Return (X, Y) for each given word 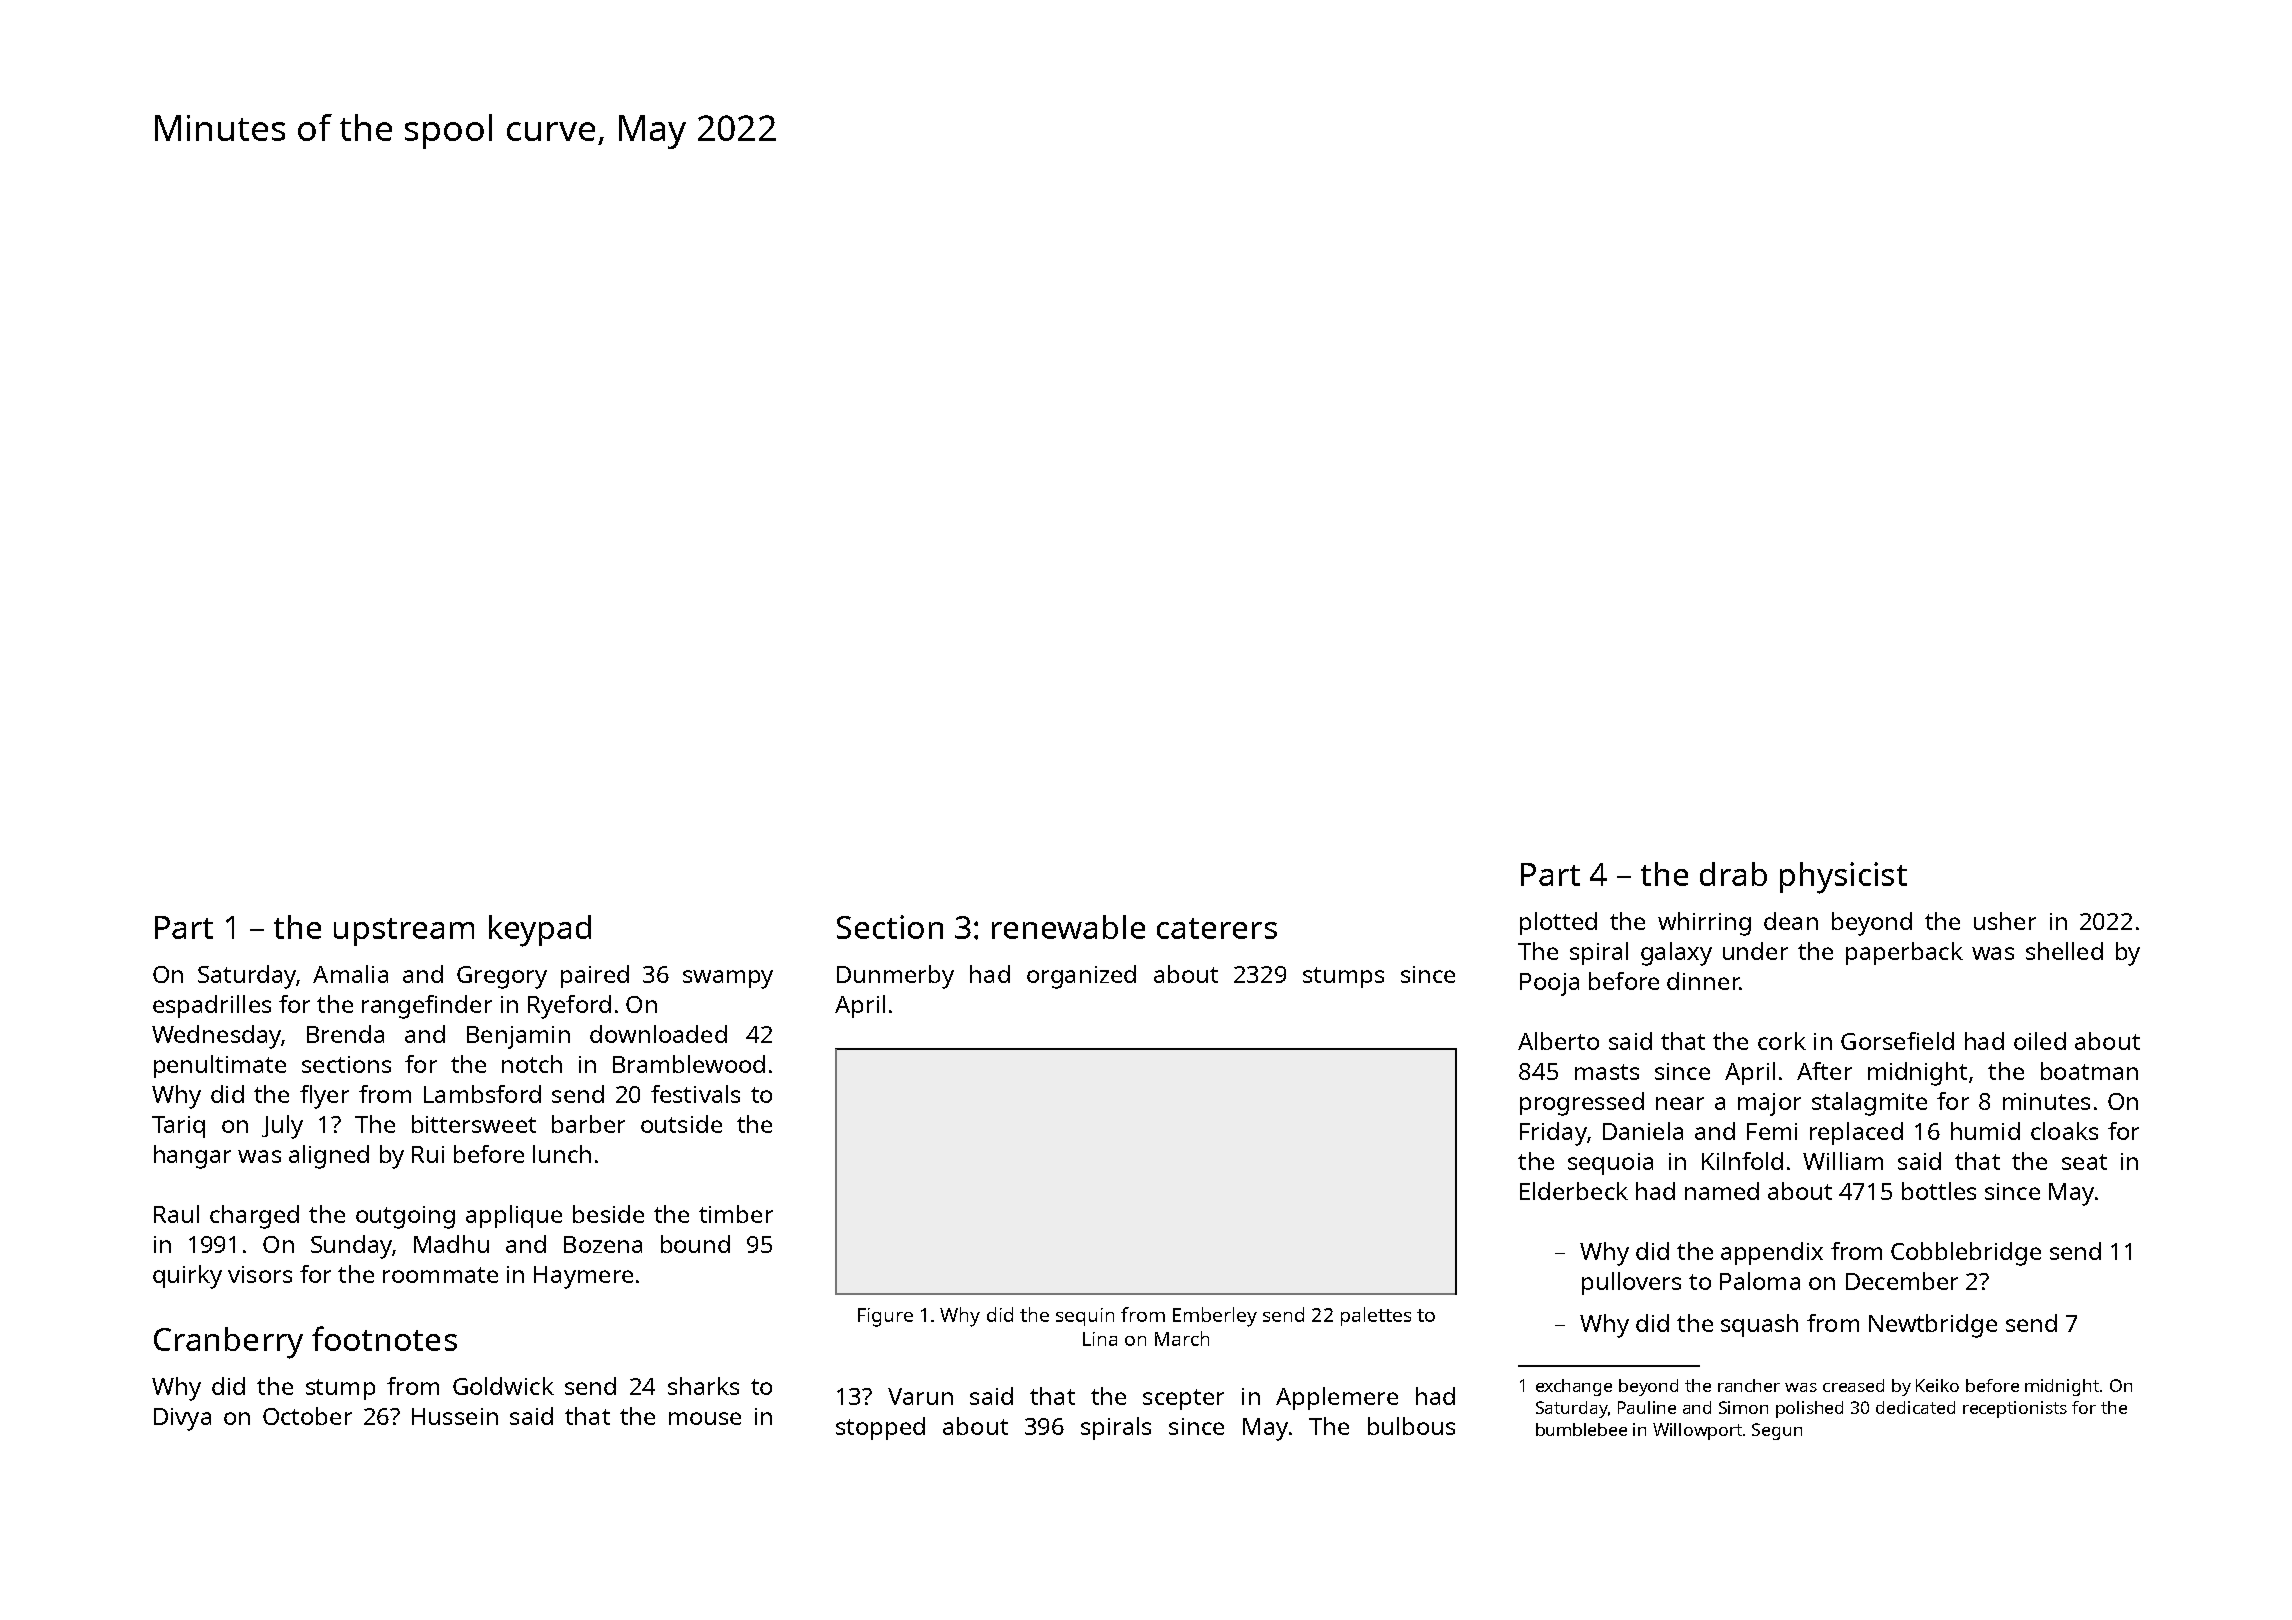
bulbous (1411, 1426)
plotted (1558, 923)
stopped (880, 1428)
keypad (540, 931)
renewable (1068, 927)
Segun (1777, 1431)
